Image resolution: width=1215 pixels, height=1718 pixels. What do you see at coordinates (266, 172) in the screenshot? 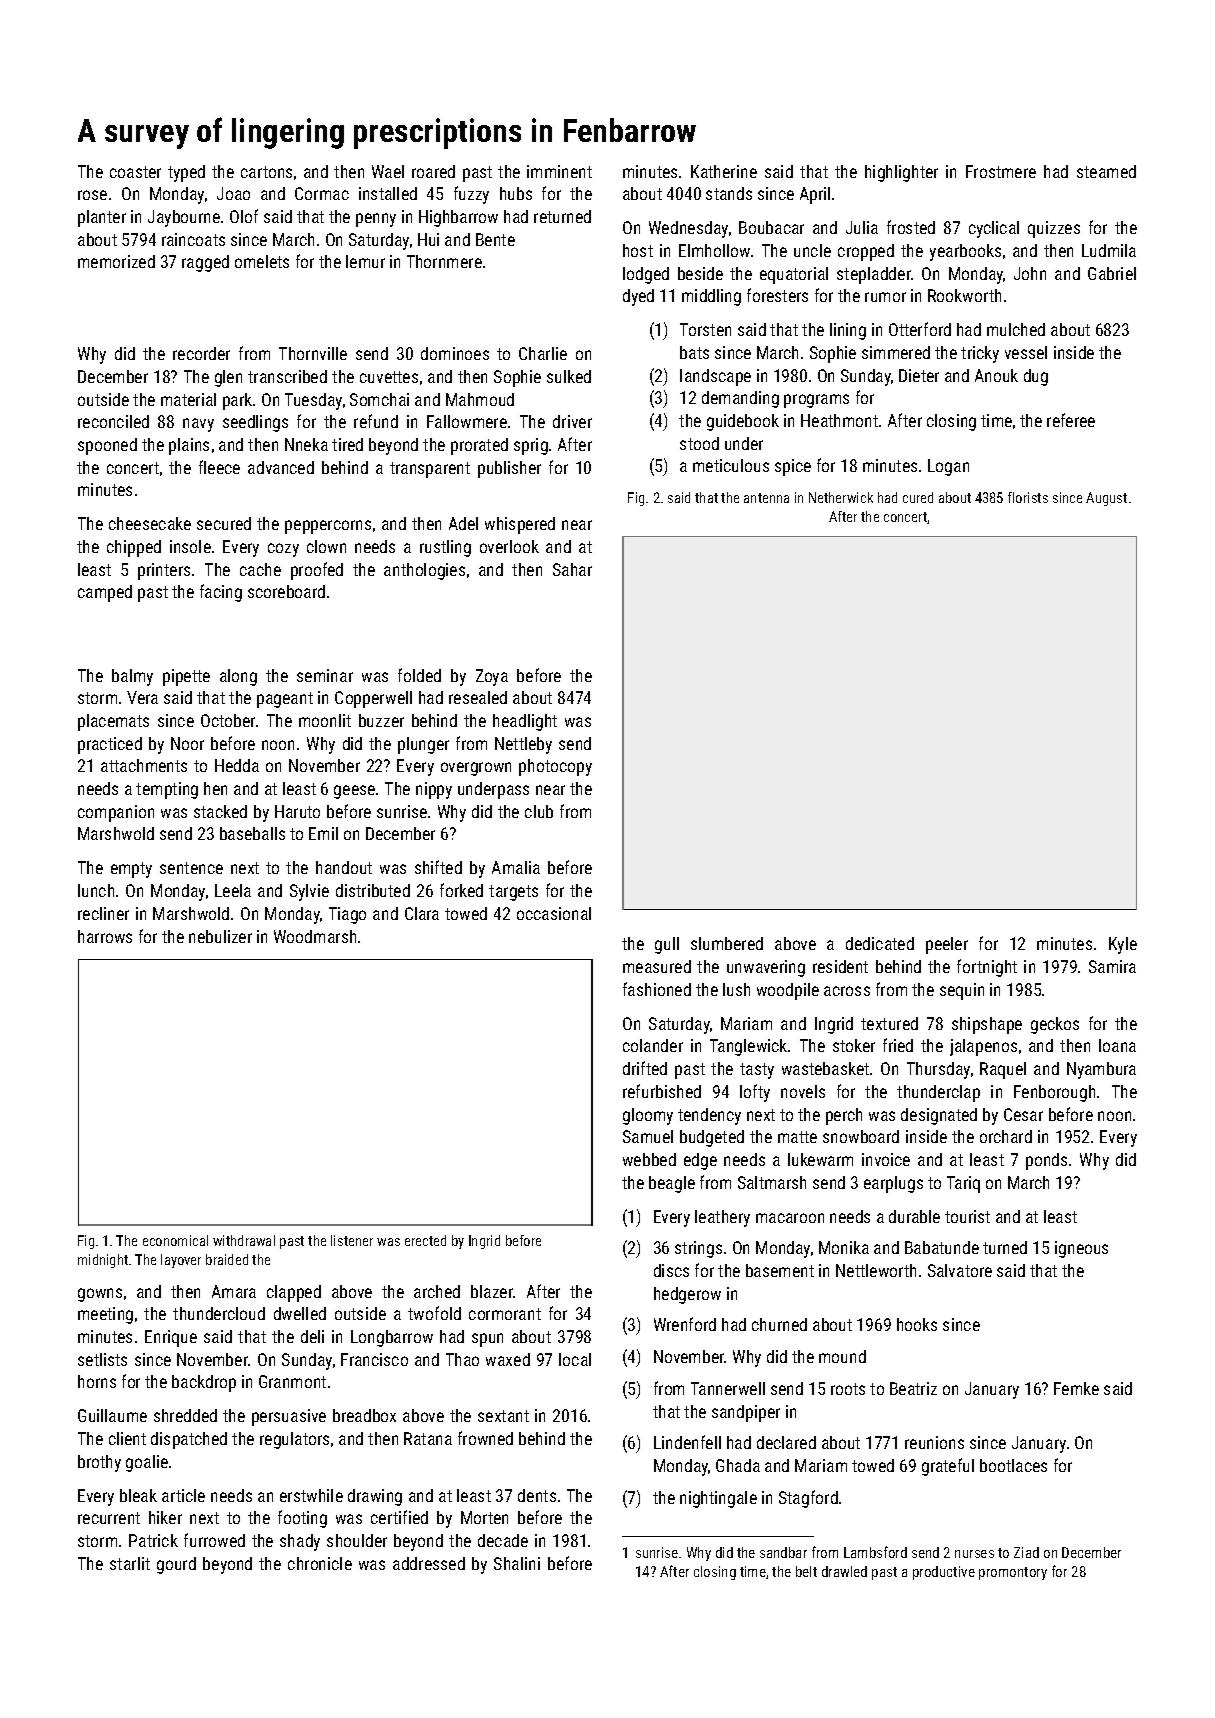
I see `cartons` at bounding box center [266, 172].
